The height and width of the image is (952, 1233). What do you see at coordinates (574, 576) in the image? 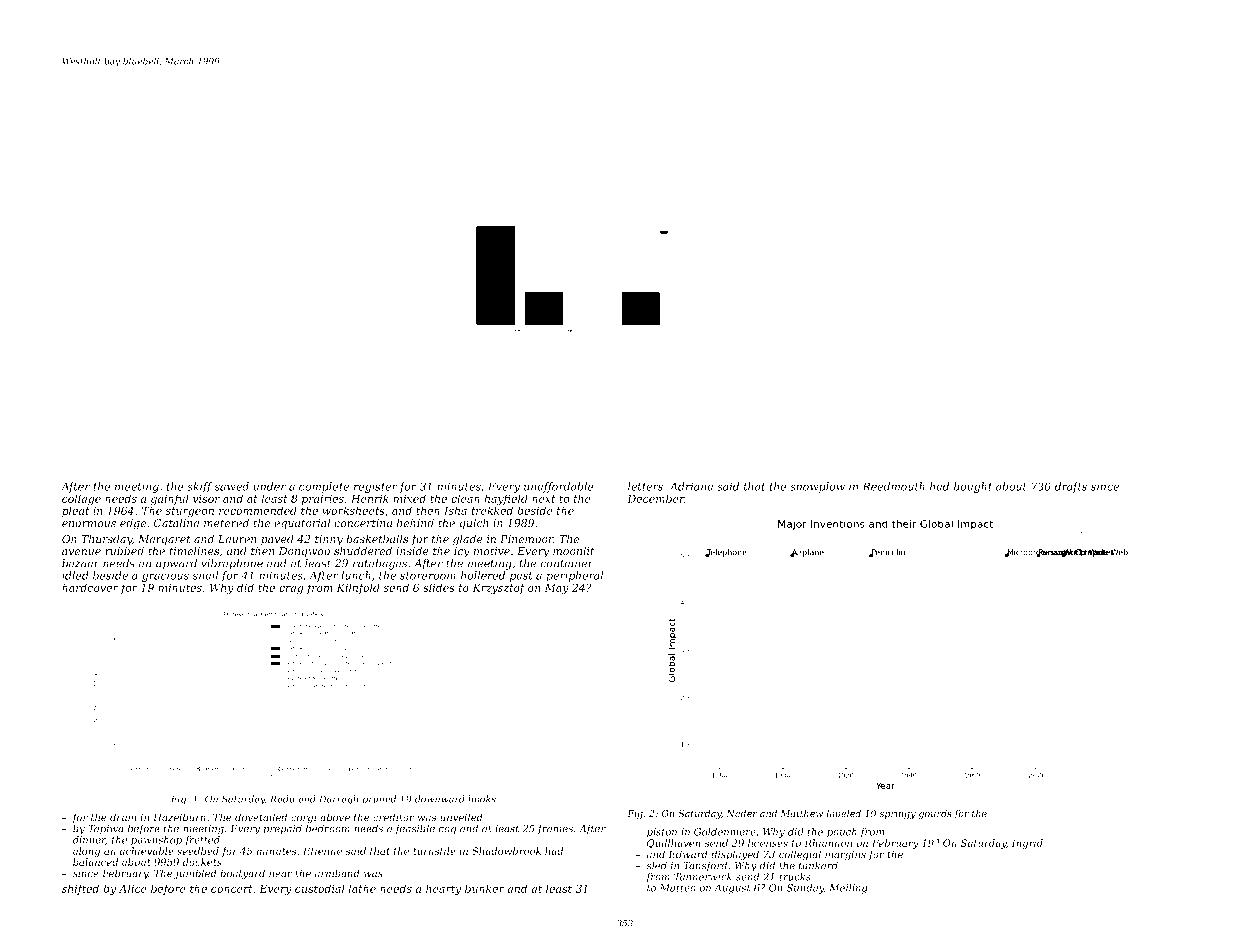
I see `peripheral` at bounding box center [574, 576].
